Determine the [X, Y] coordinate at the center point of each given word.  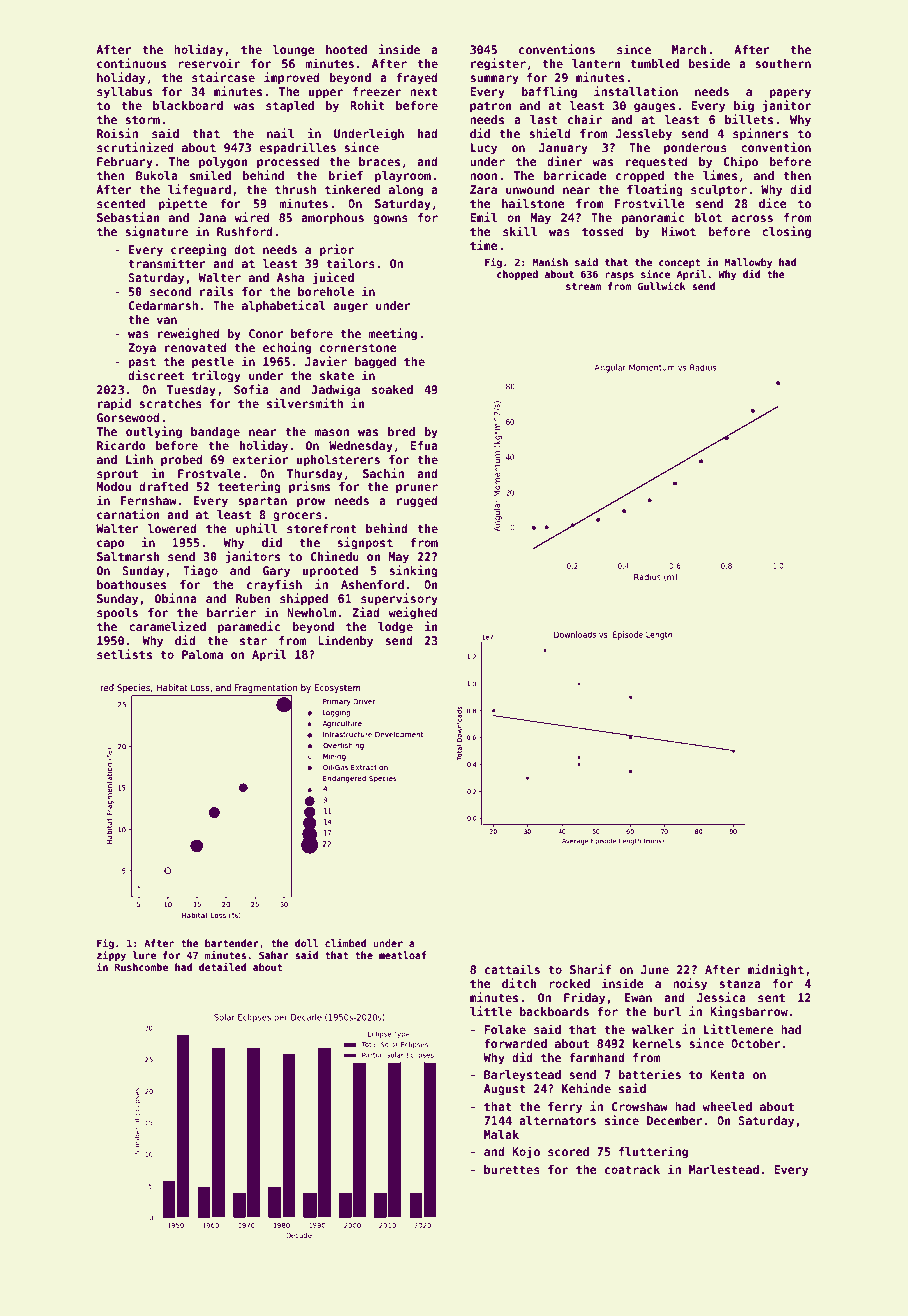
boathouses [131, 584]
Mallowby [748, 263]
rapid [114, 404]
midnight [776, 970]
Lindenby [345, 641]
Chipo [741, 162]
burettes [512, 1169]
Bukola [157, 175]
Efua [424, 445]
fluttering [653, 1152]
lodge [395, 628]
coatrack [632, 1169]
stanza [740, 983]
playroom [403, 177]
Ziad [366, 612]
